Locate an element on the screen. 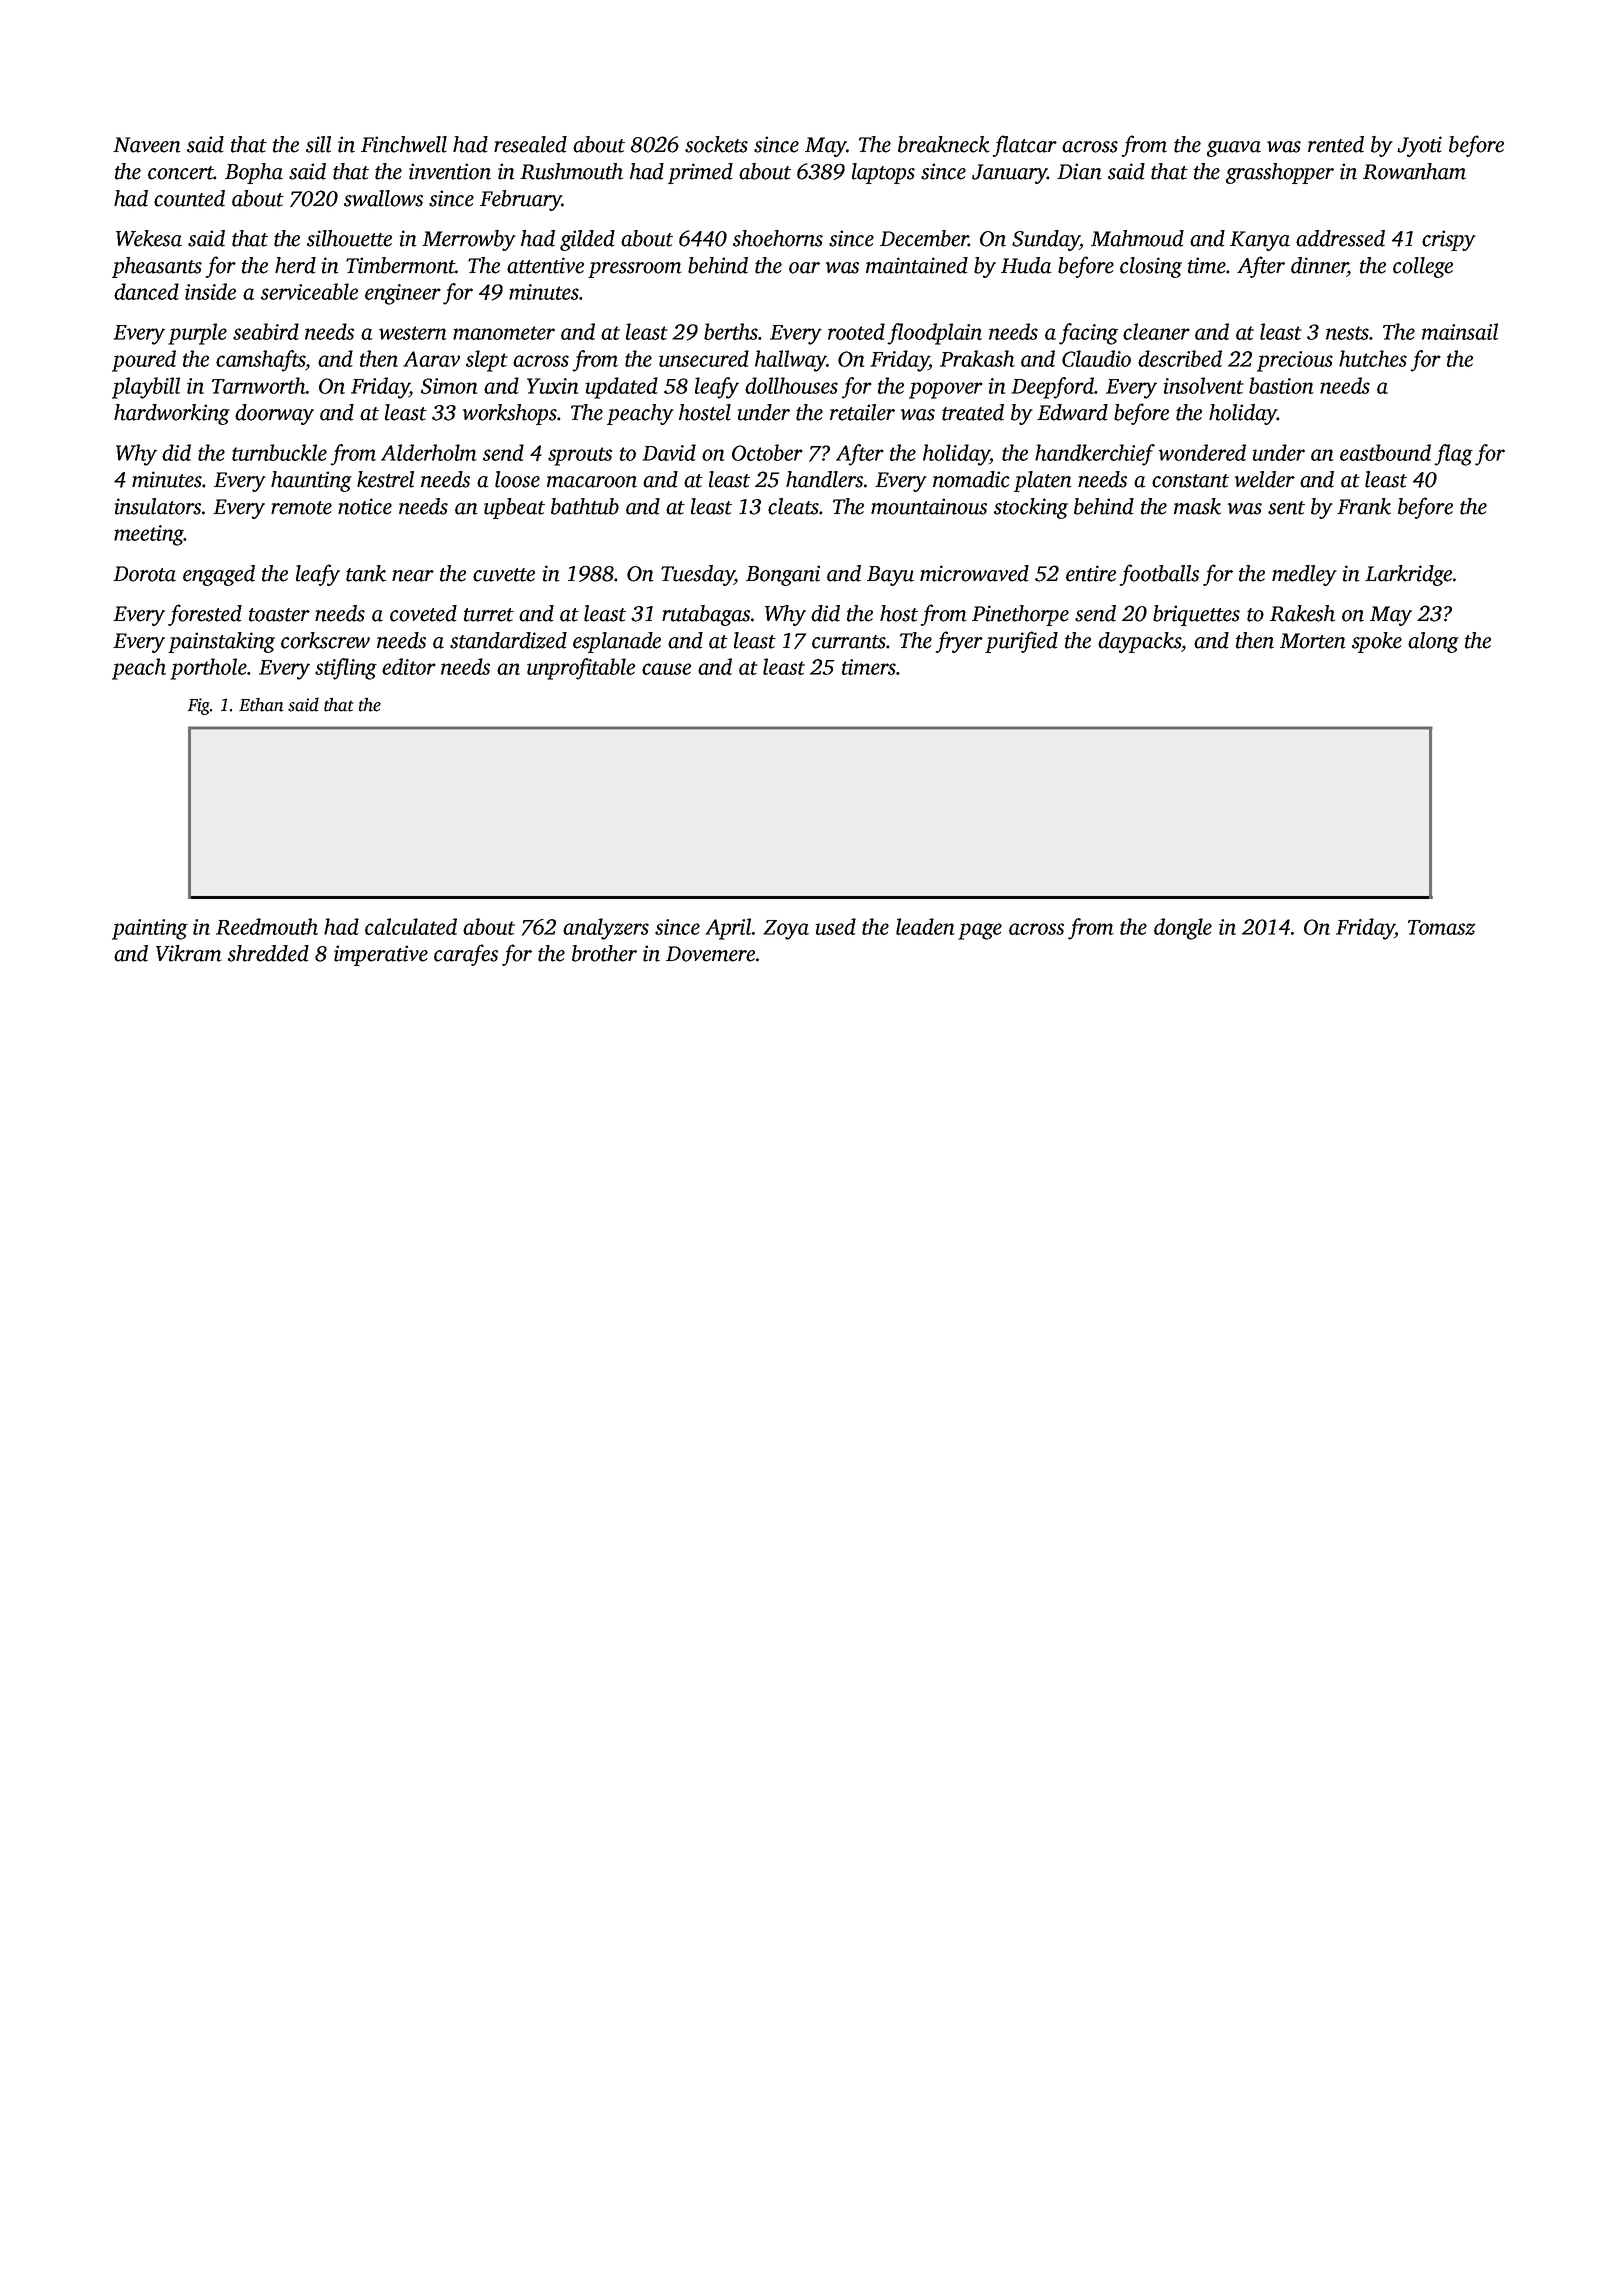 The width and height of the screenshot is (1620, 2292). rented is located at coordinates (1336, 144).
